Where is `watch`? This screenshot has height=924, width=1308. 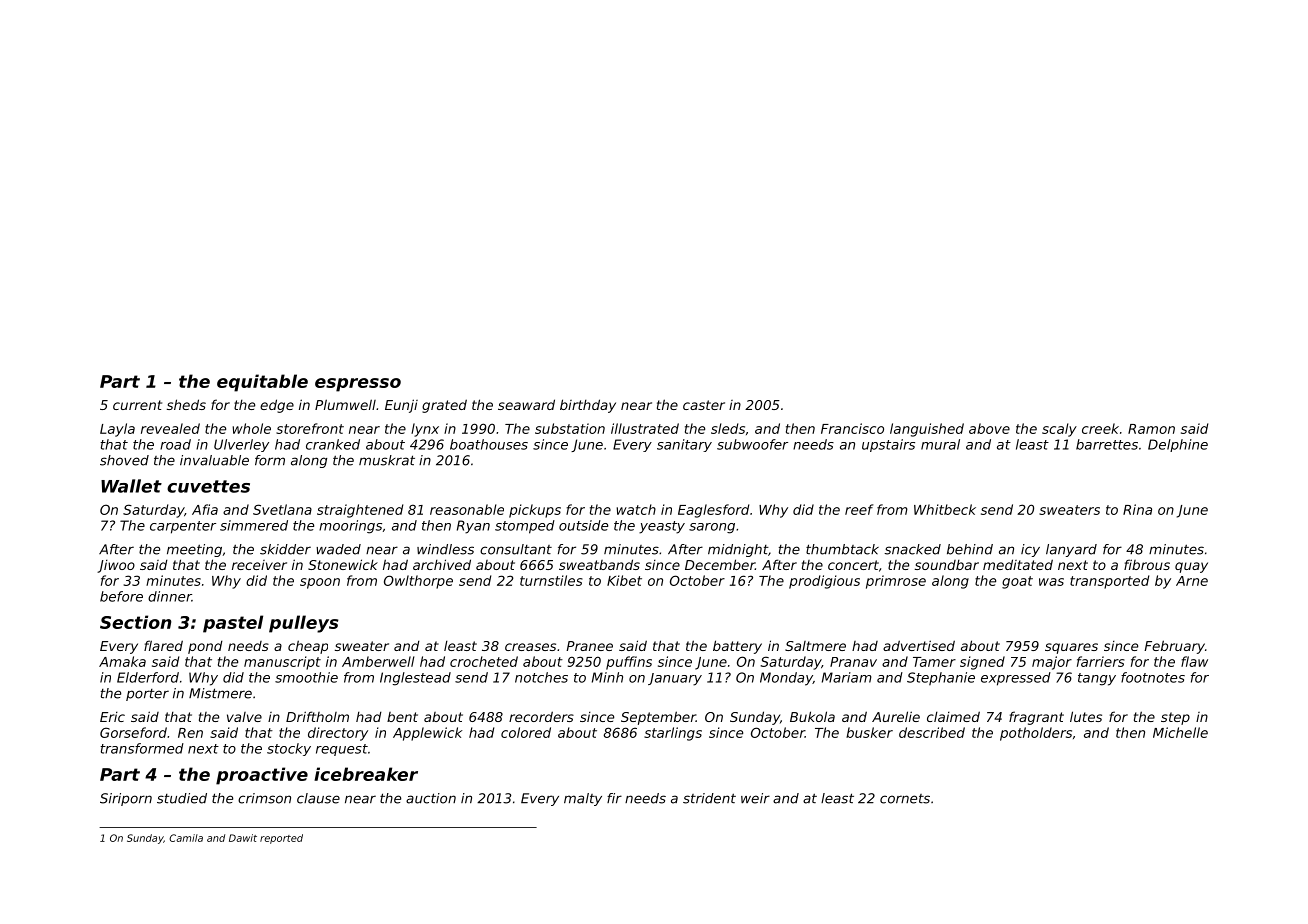
watch is located at coordinates (636, 509).
